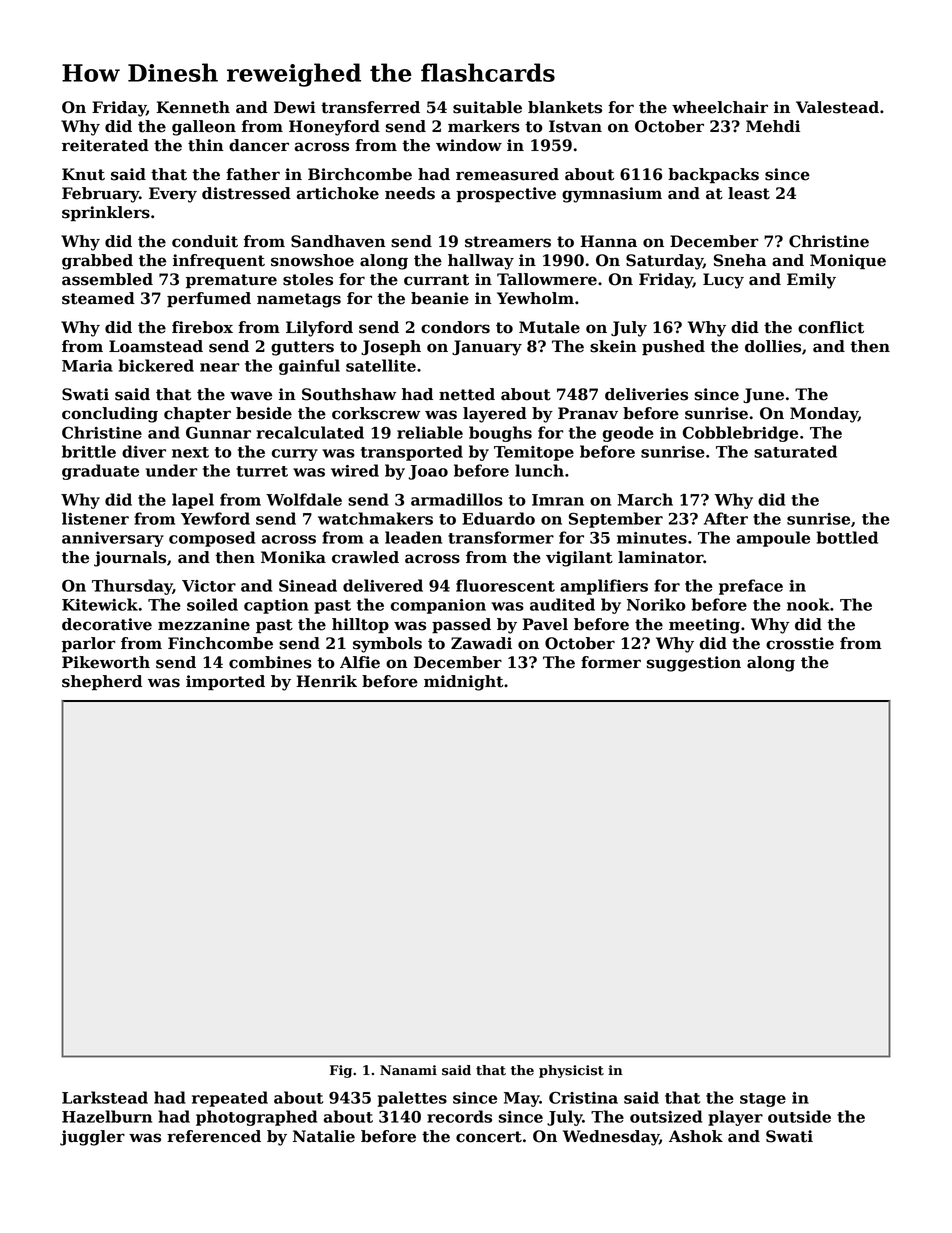 The width and height of the screenshot is (952, 1233). Describe the element at coordinates (360, 174) in the screenshot. I see `Birchcombe` at that location.
